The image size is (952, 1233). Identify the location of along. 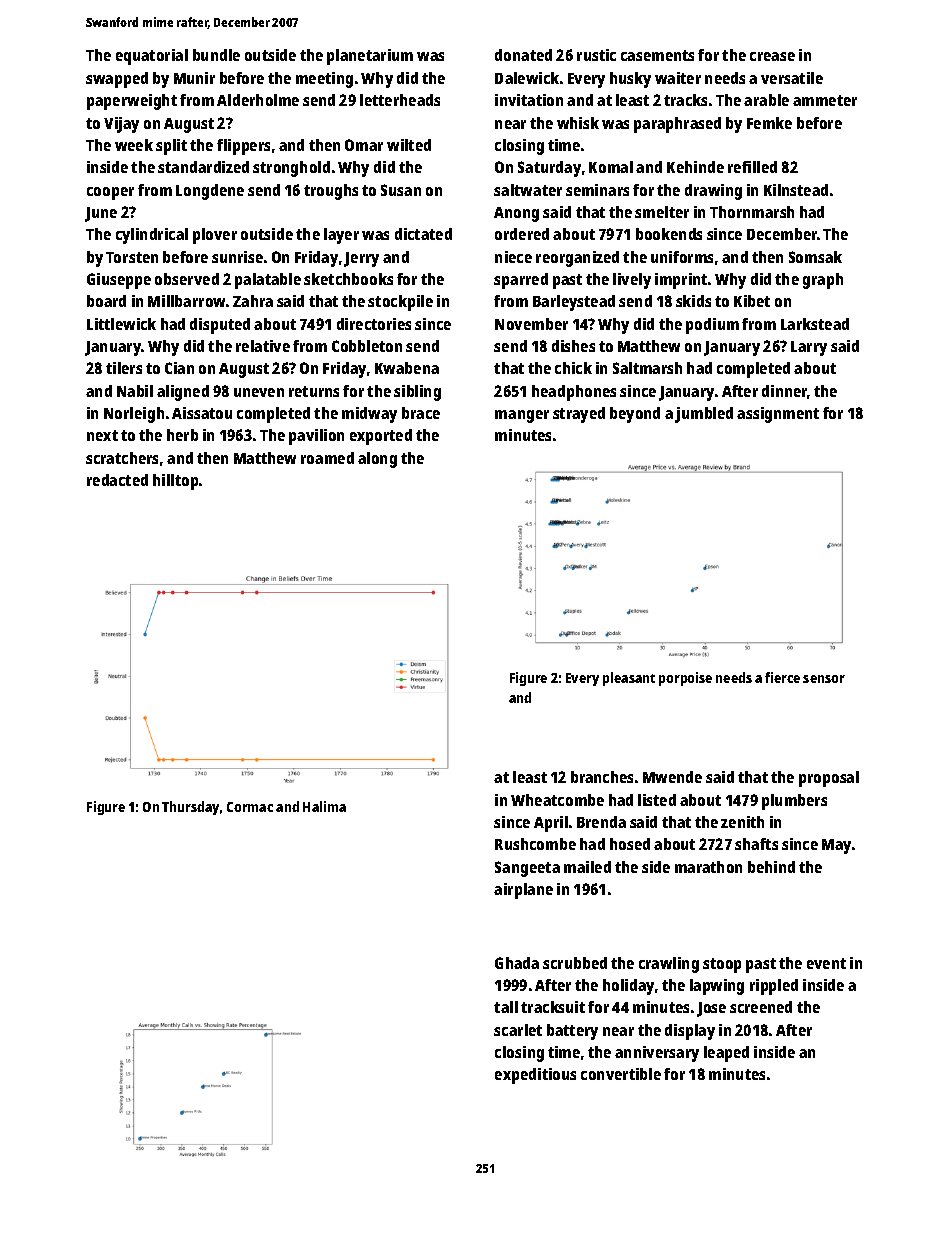
(377, 460).
